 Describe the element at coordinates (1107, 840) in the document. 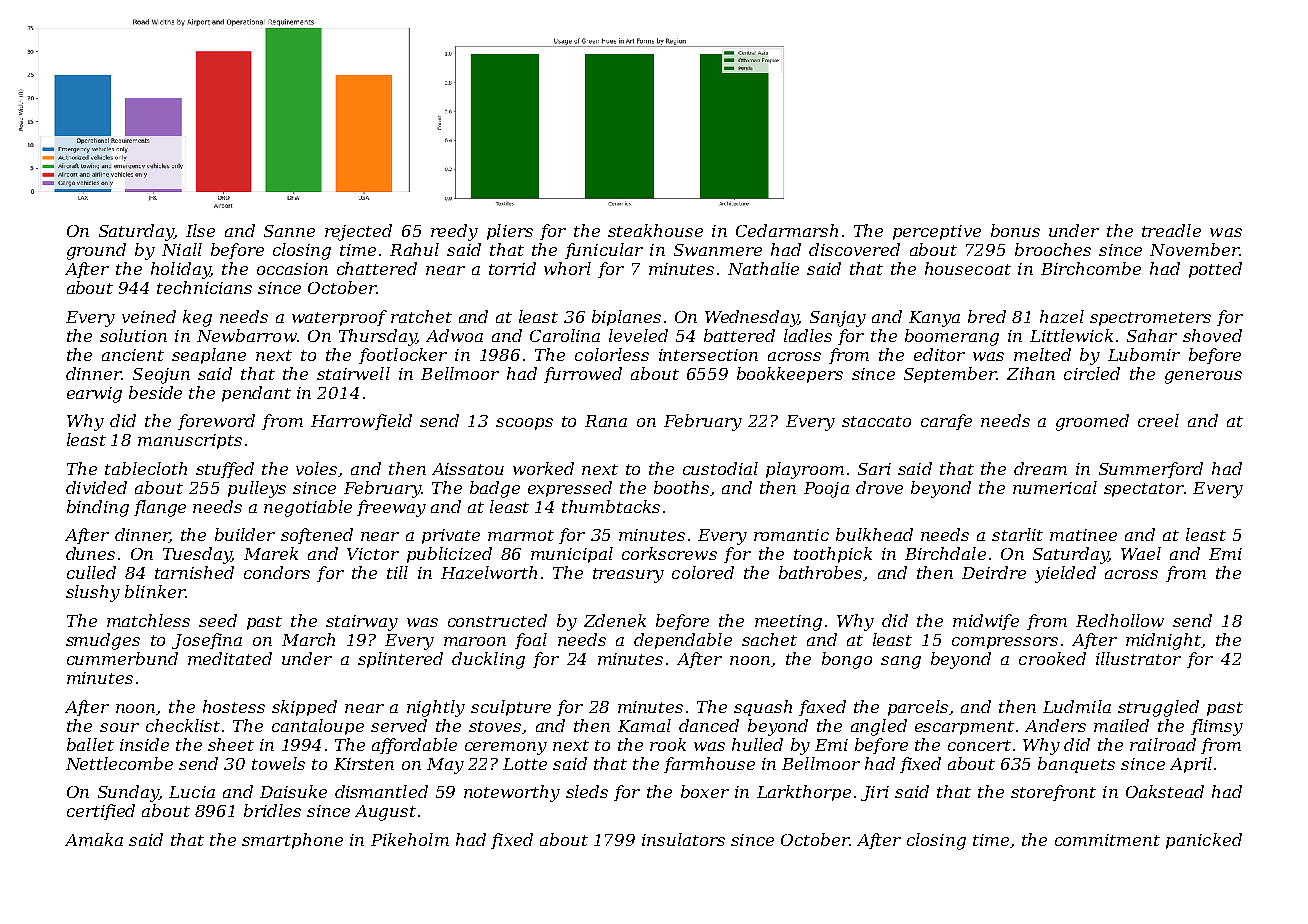

I see `commitment` at that location.
